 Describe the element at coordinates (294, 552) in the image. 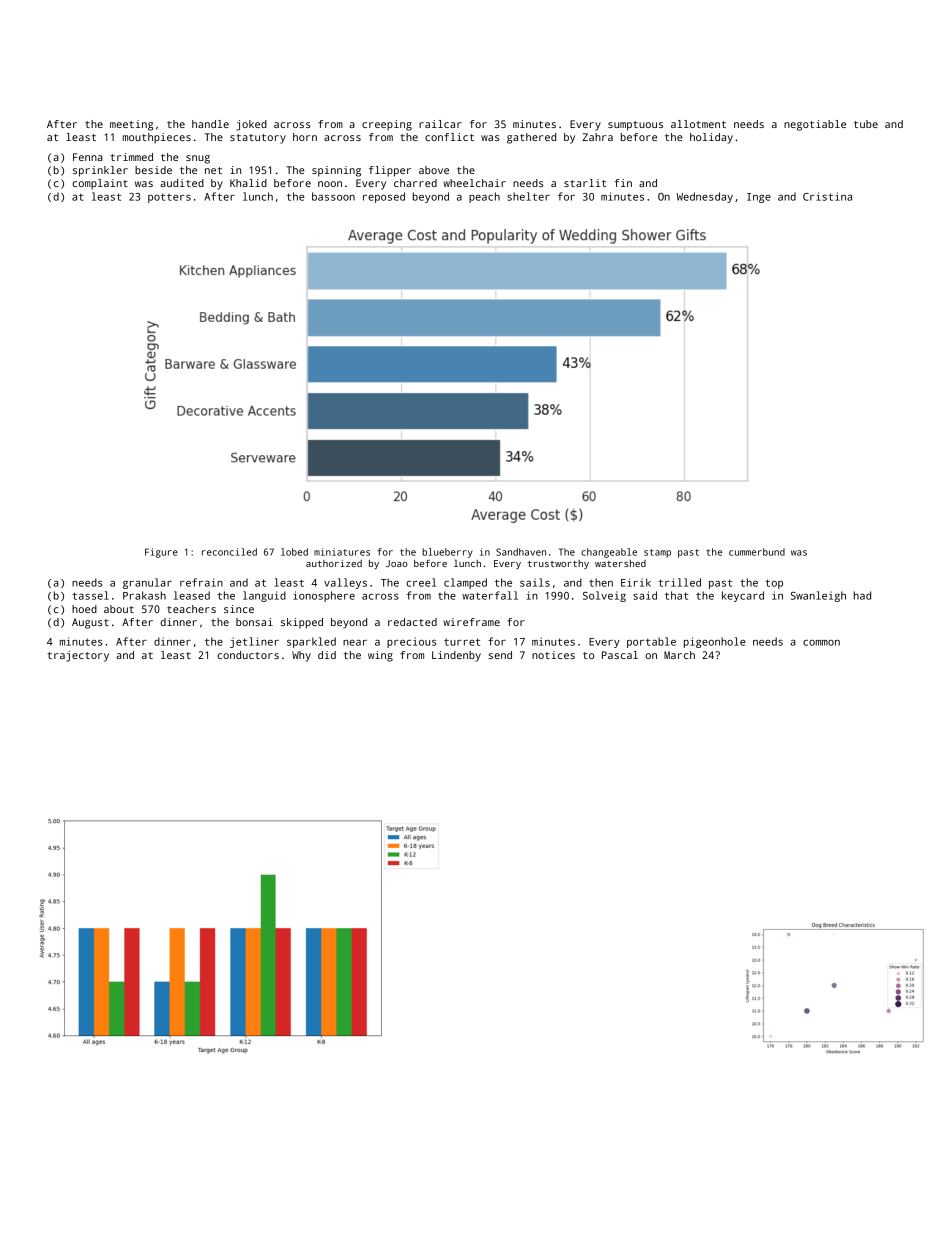

I see `lobed` at that location.
